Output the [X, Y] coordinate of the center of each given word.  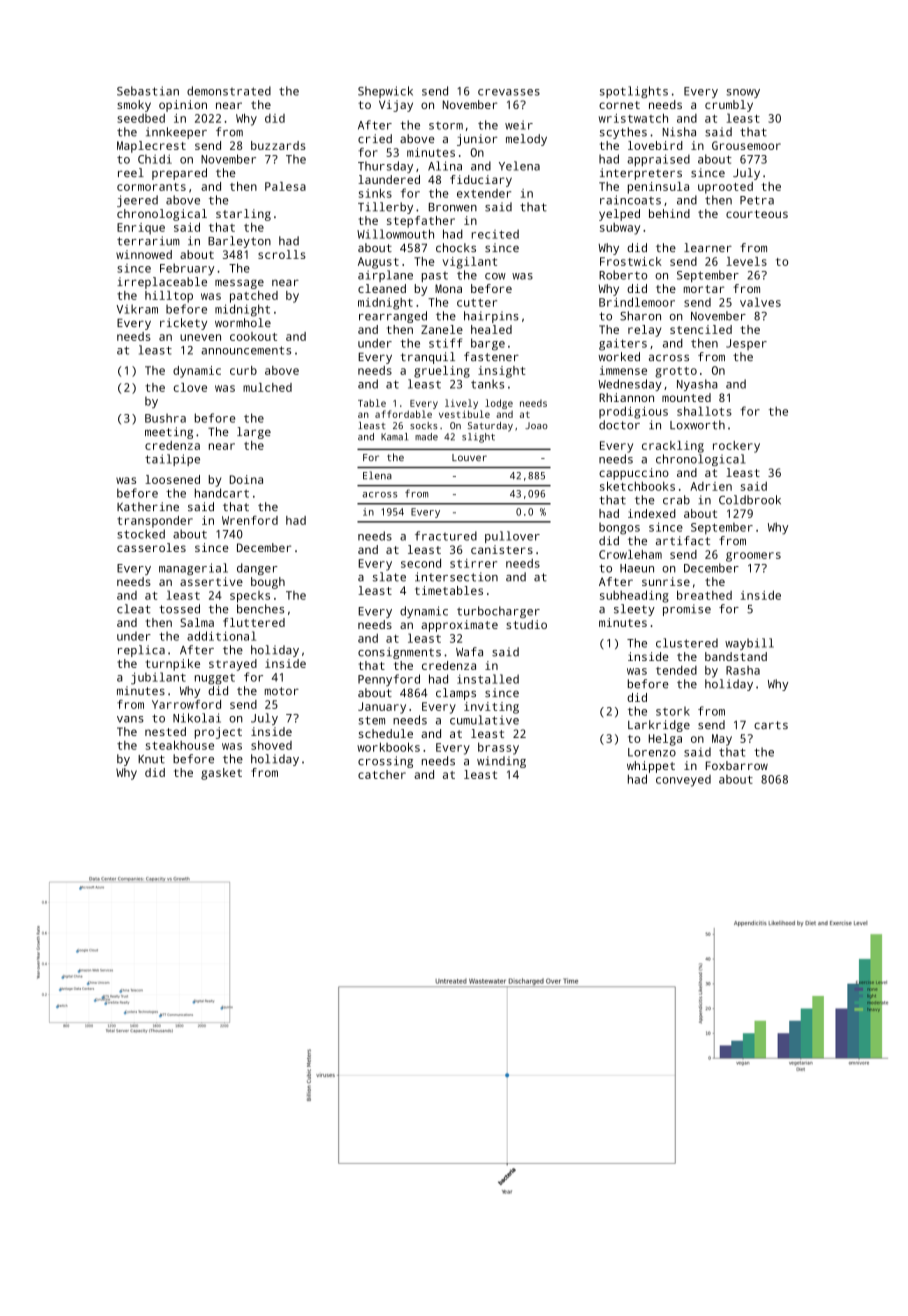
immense [623, 370]
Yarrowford [186, 704]
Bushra [165, 418]
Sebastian [148, 91]
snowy [743, 93]
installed [488, 679]
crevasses [509, 92]
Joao [536, 425]
